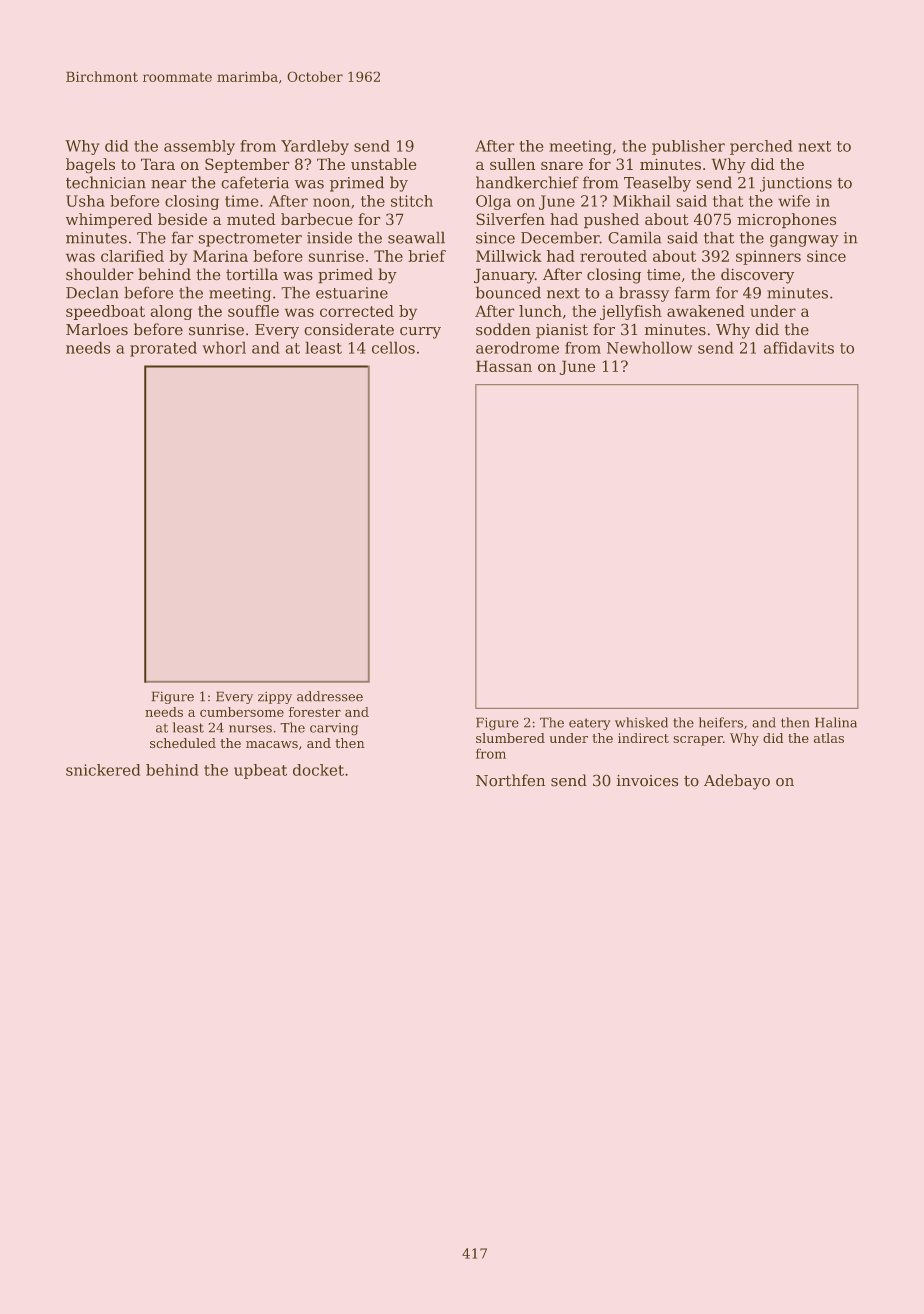 This page has width=924, height=1314. Describe the element at coordinates (393, 347) in the page. I see `cellos` at that location.
